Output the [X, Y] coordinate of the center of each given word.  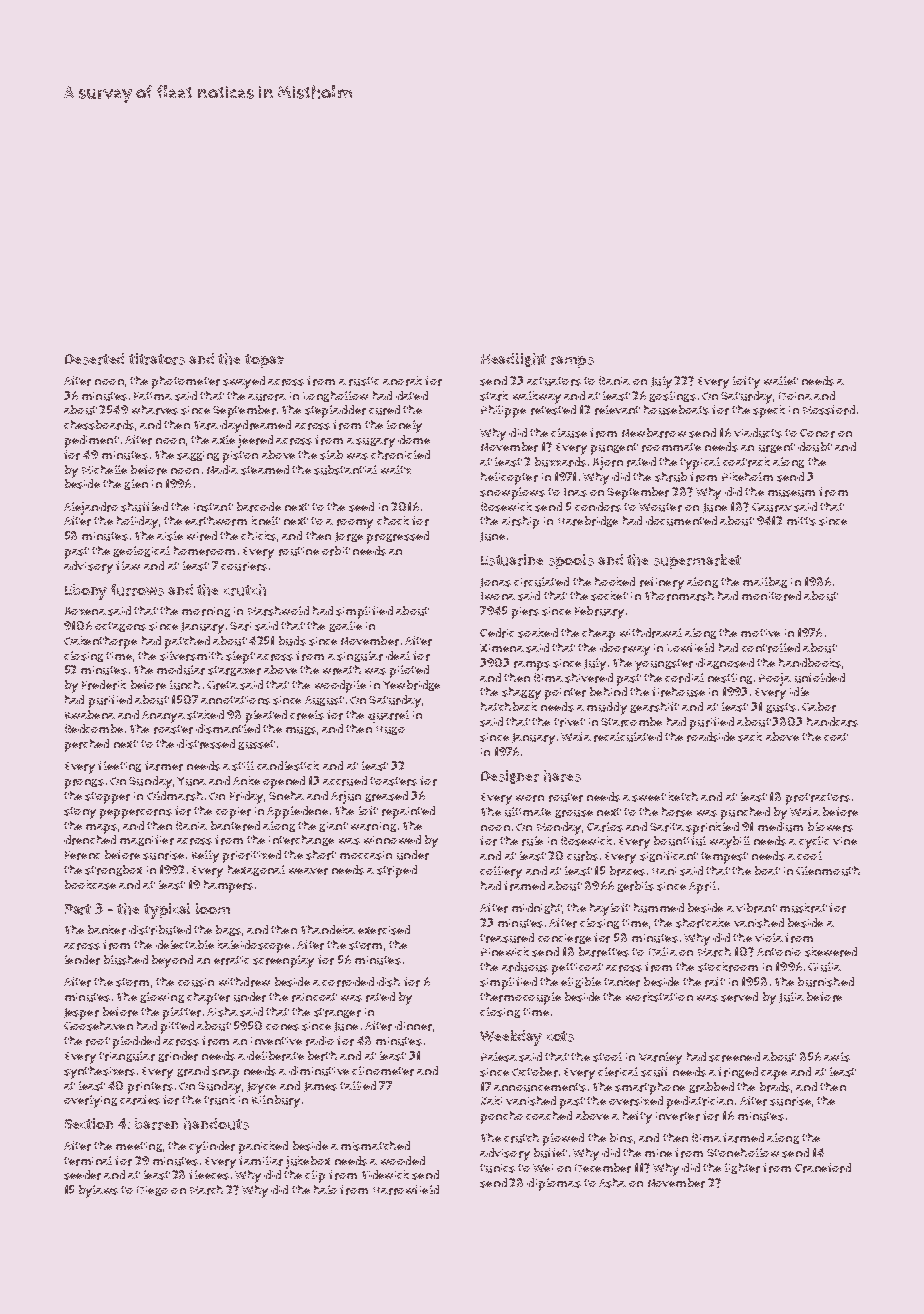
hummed [659, 908]
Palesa [499, 1057]
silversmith [191, 656]
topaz [264, 361]
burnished [826, 982]
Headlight [513, 360]
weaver [308, 871]
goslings [672, 396]
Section [89, 1123]
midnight [537, 908]
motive [760, 633]
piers [525, 613]
